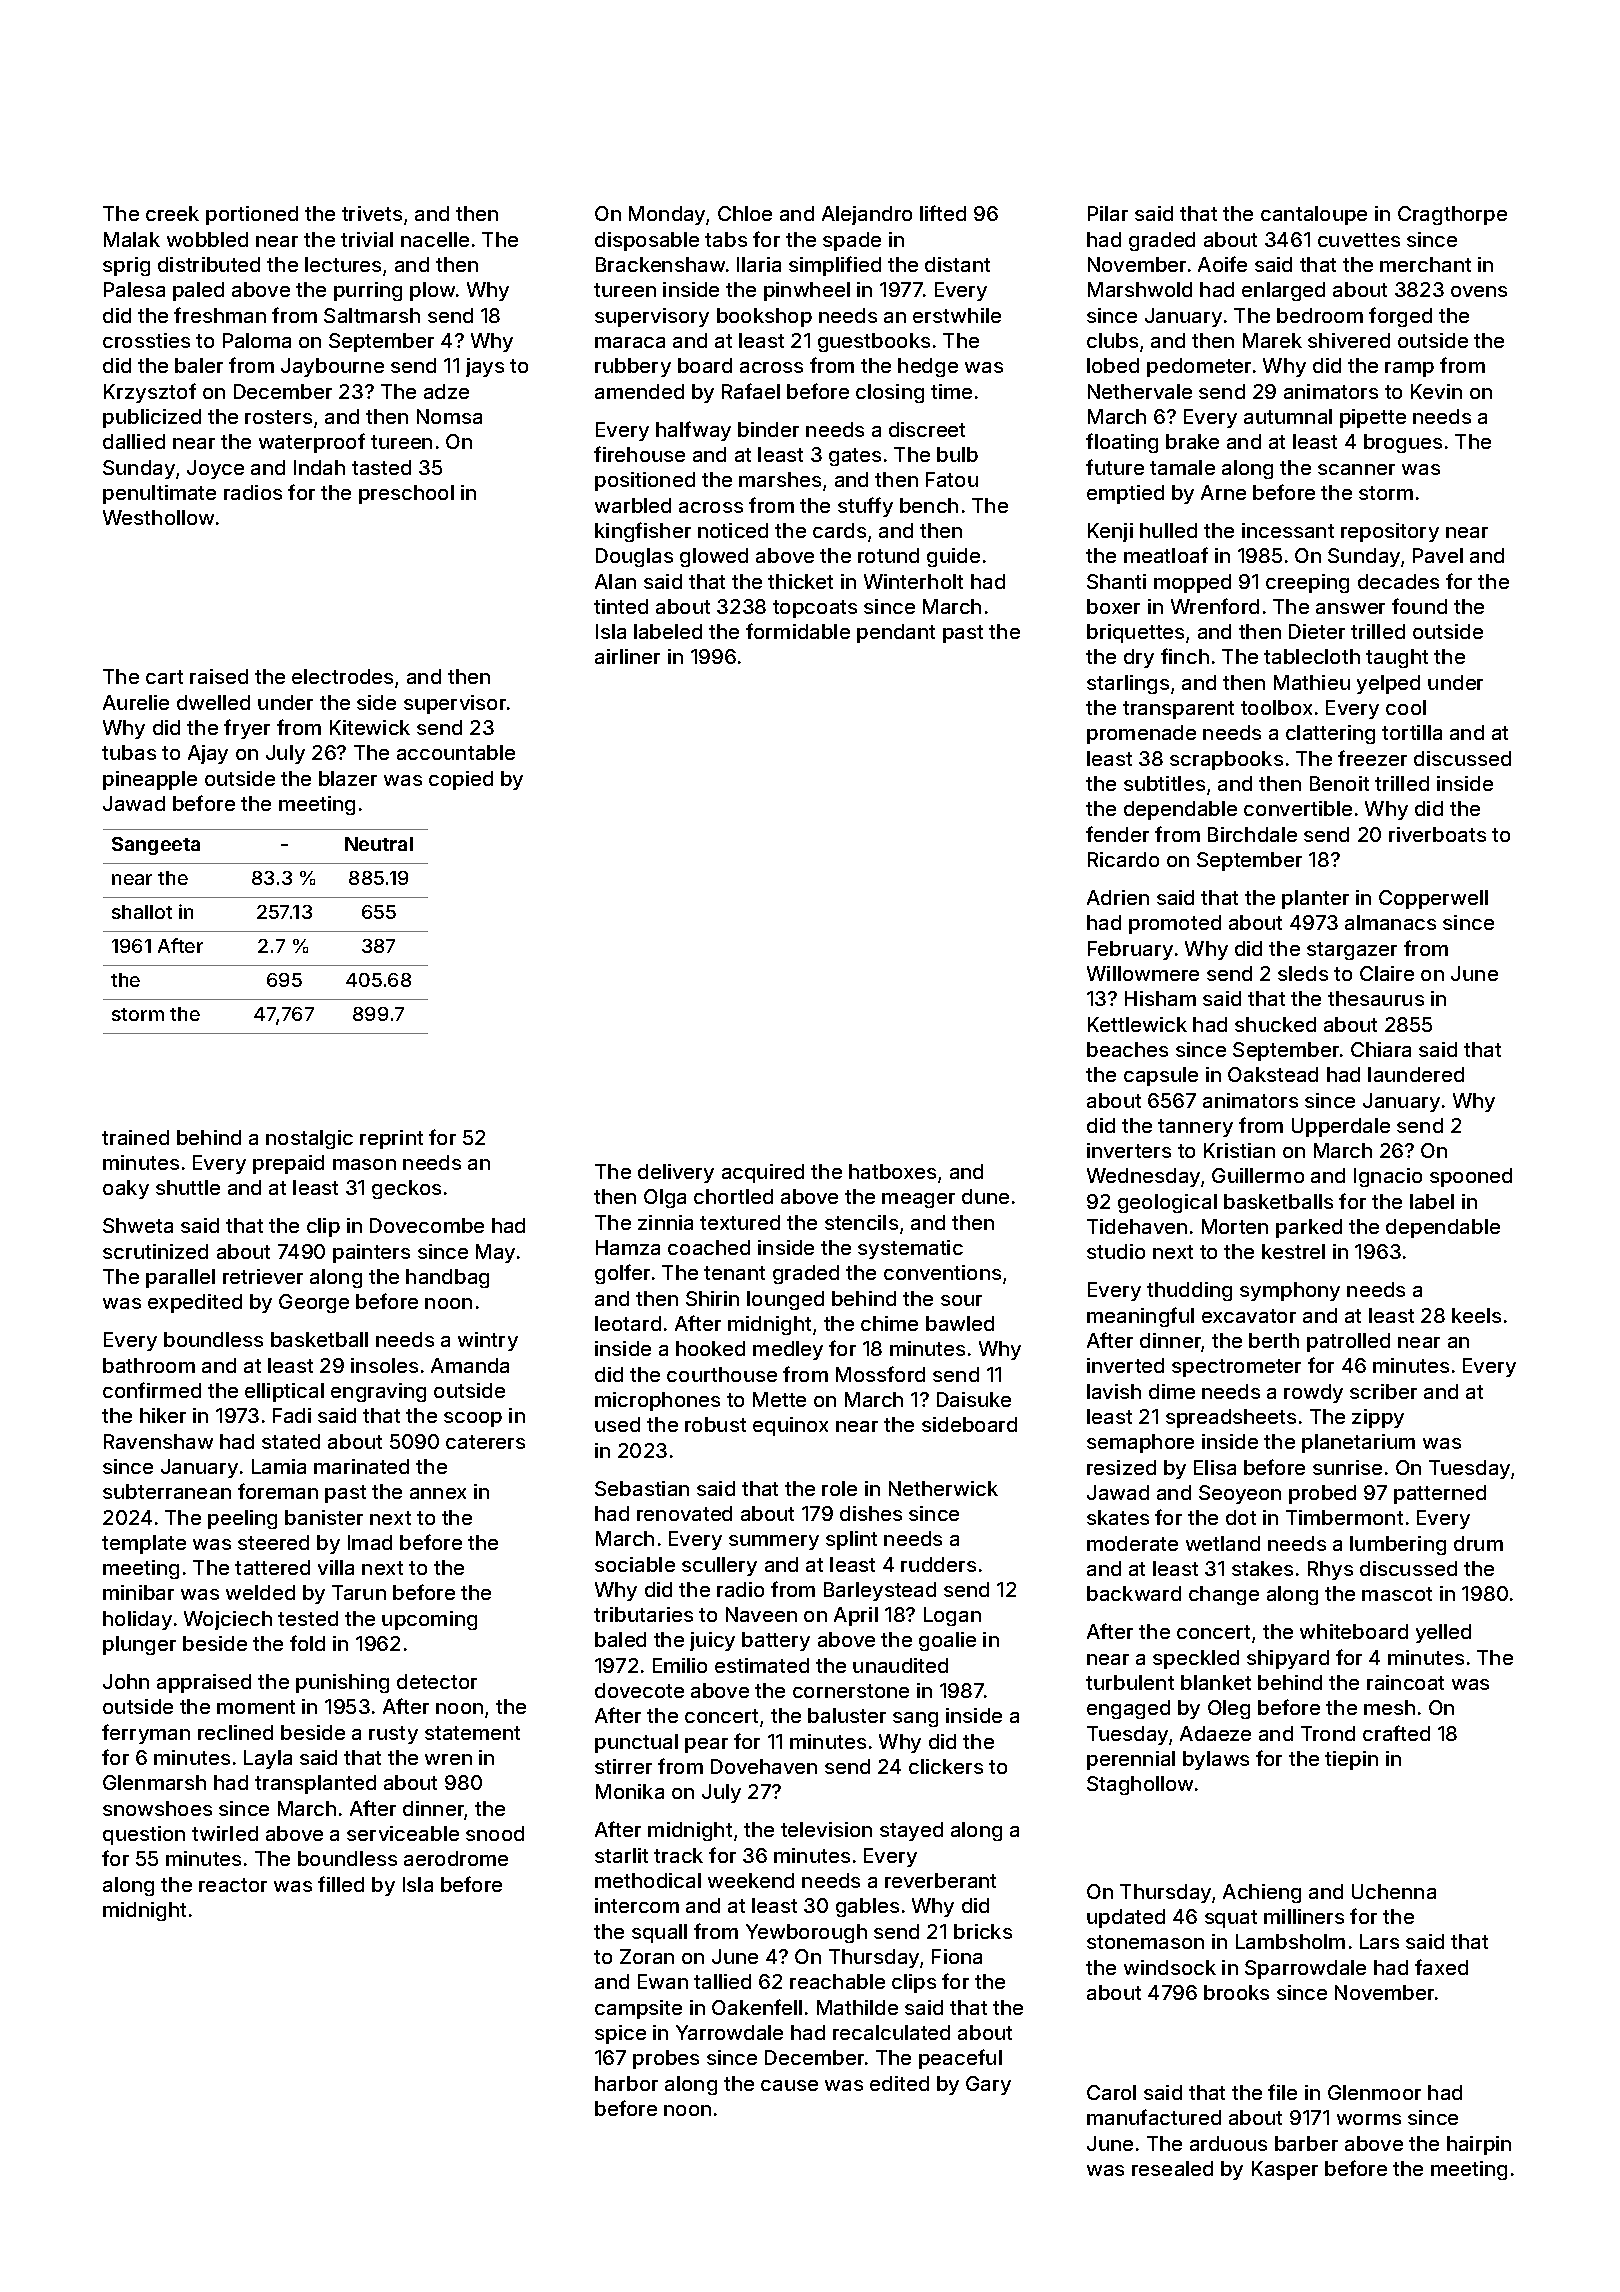  What do you see at coordinates (1140, 1785) in the document?
I see `Staghollow` at bounding box center [1140, 1785].
